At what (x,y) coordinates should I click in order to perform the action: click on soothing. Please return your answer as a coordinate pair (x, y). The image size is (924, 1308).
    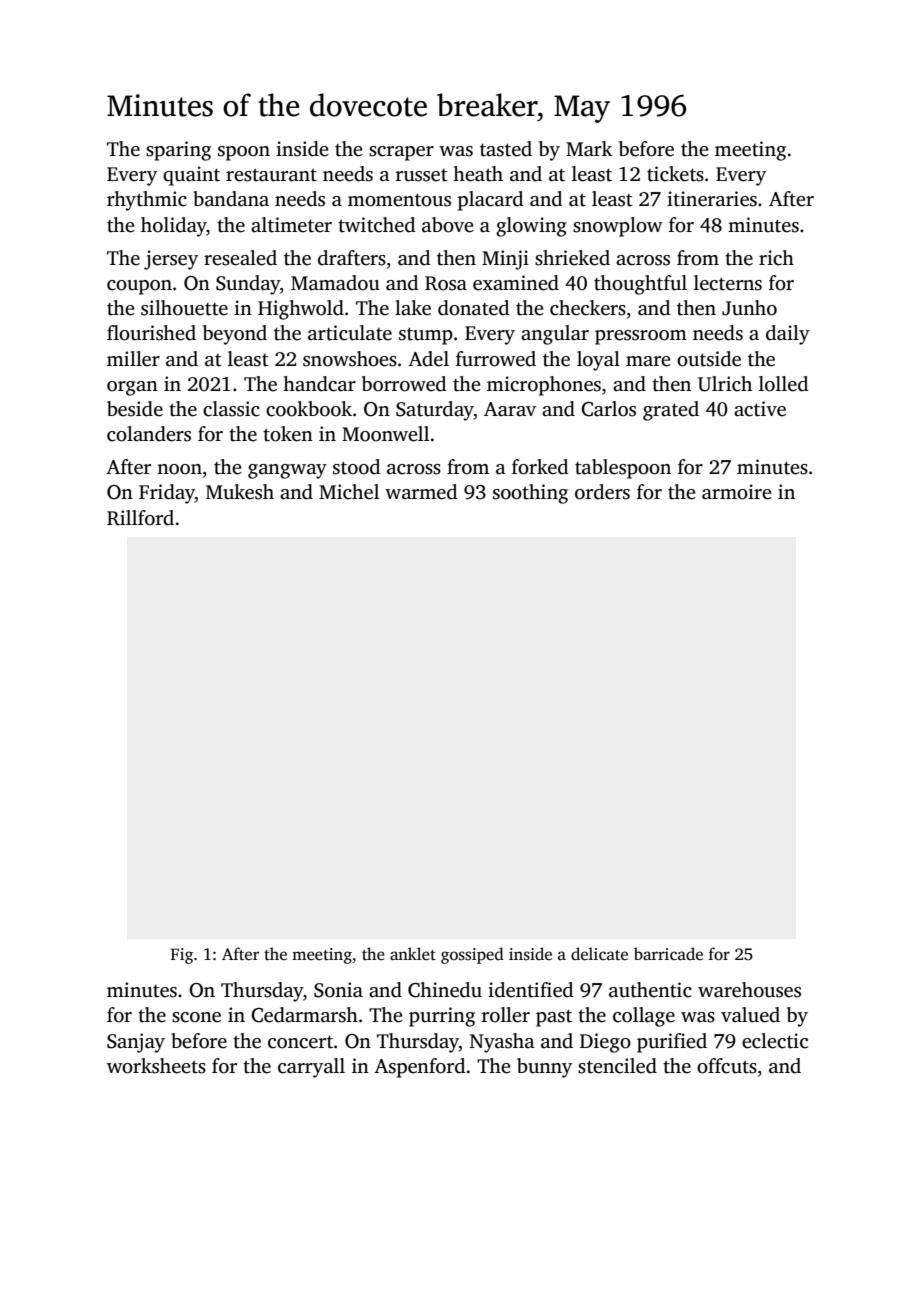
    Looking at the image, I should click on (530, 494).
